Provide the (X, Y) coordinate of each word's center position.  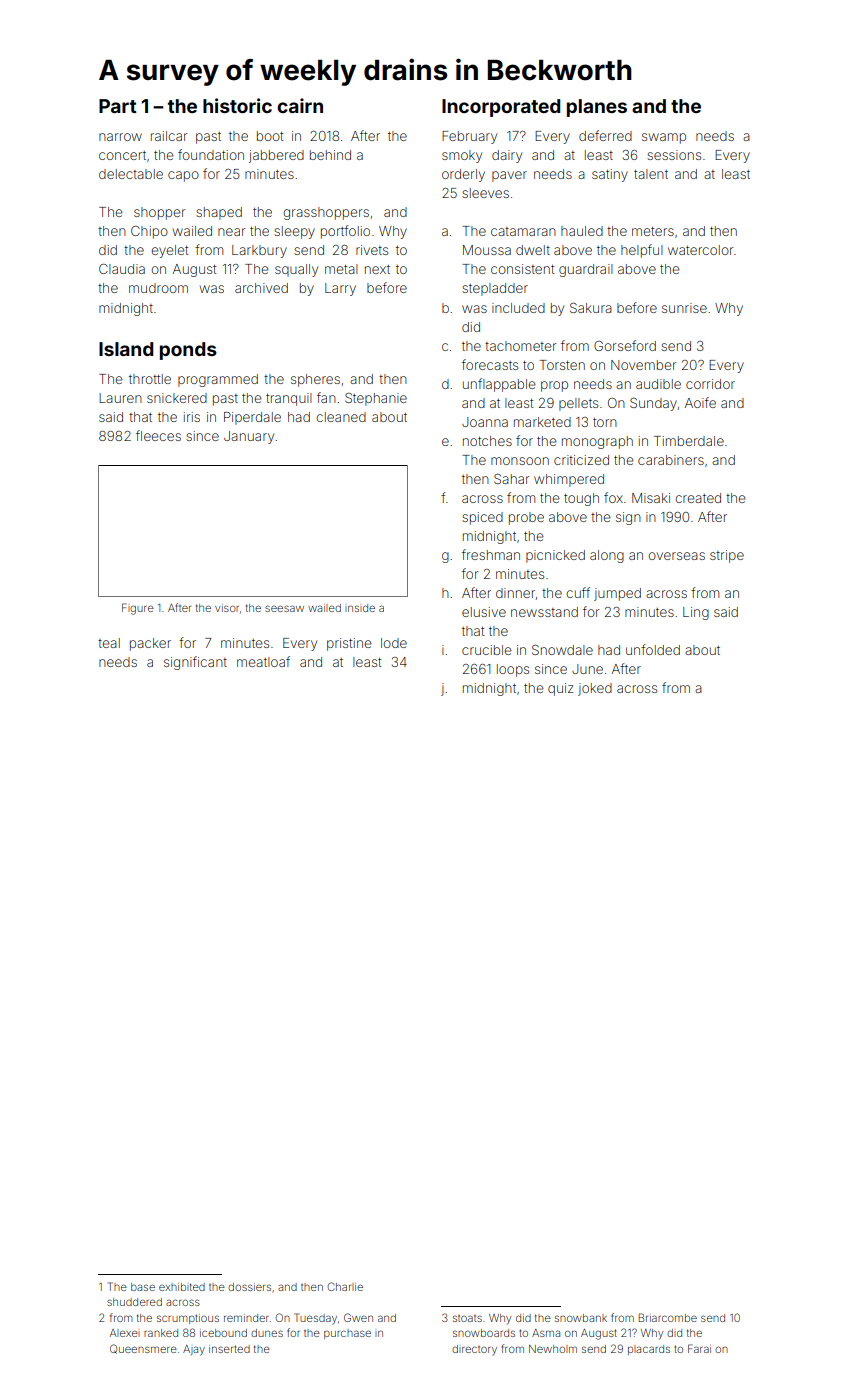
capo (183, 176)
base (143, 1287)
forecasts (490, 364)
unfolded (653, 649)
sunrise (684, 308)
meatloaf (263, 661)
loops (513, 670)
